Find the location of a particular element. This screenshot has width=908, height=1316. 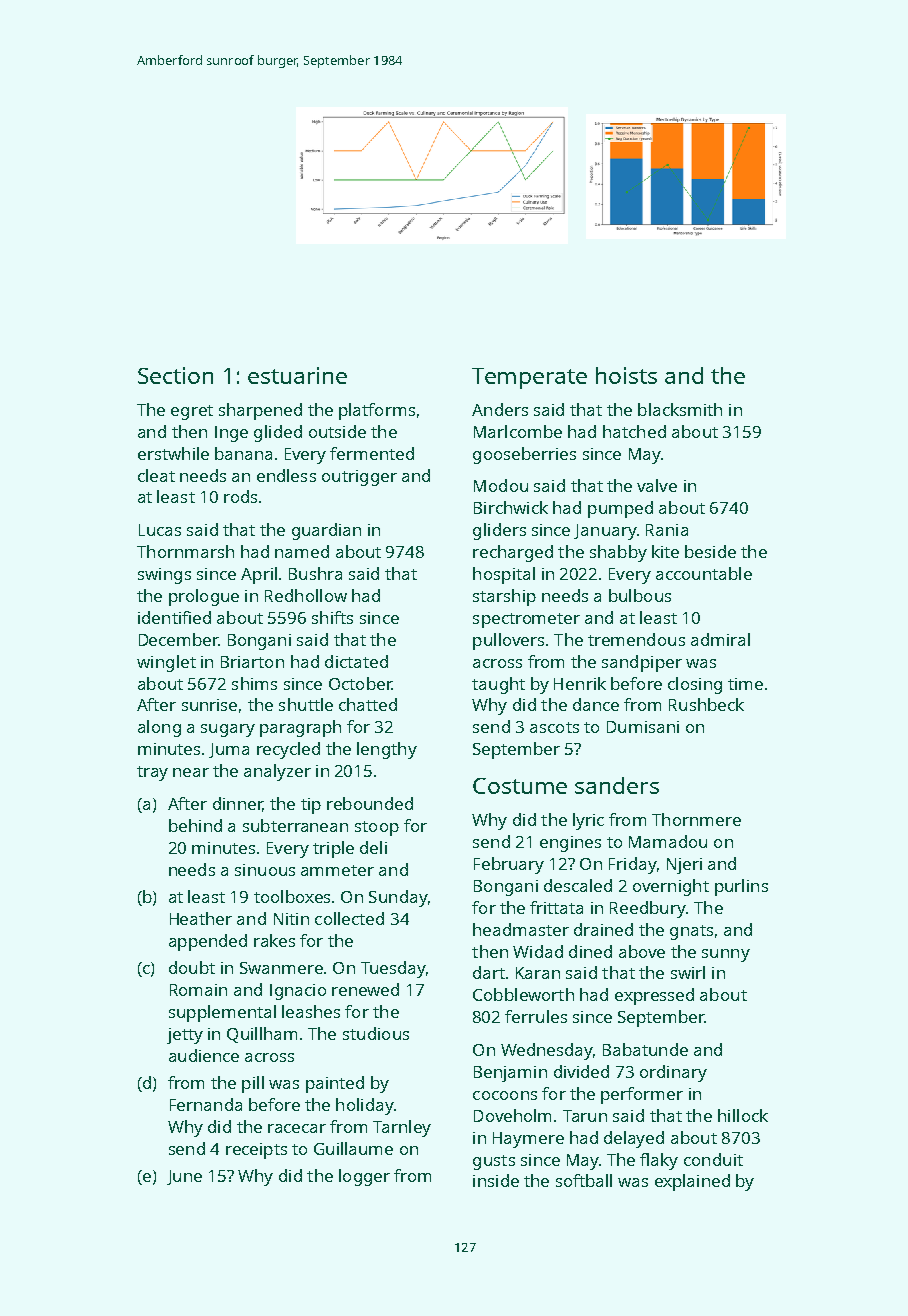

admiral is located at coordinates (720, 639).
